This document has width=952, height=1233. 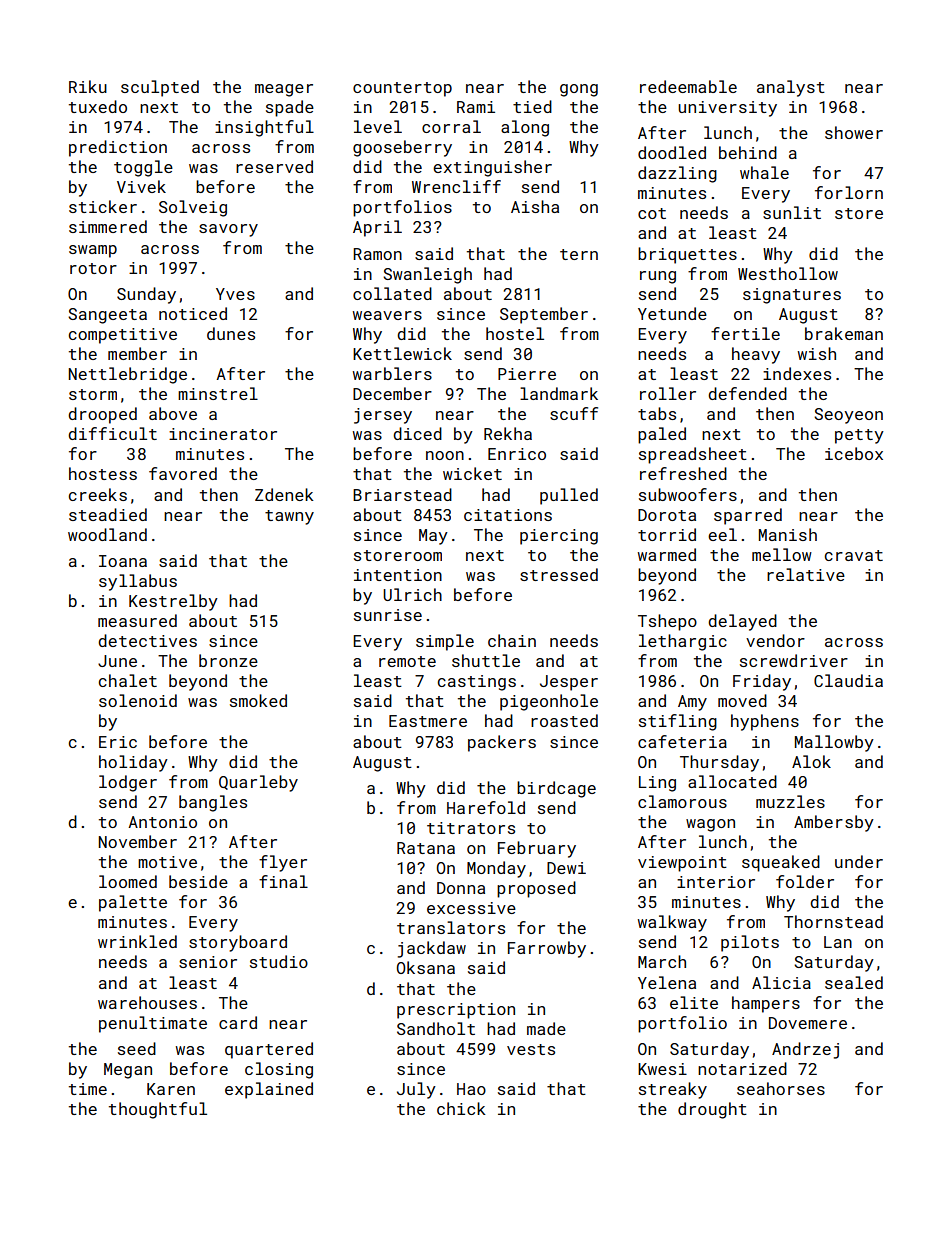 What do you see at coordinates (849, 192) in the document?
I see `forlorn` at bounding box center [849, 192].
